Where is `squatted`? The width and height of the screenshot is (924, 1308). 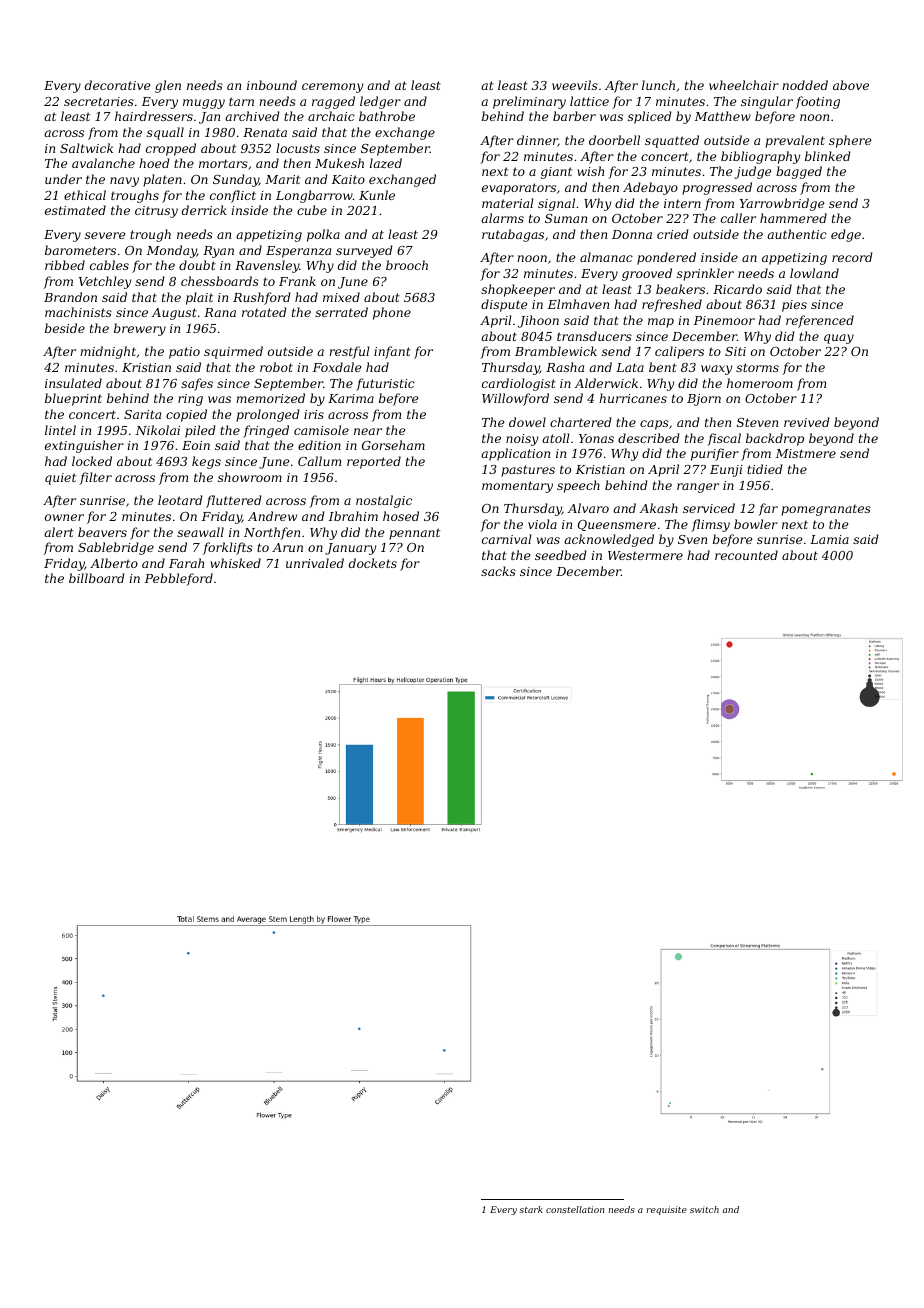
squatted is located at coordinates (672, 141).
